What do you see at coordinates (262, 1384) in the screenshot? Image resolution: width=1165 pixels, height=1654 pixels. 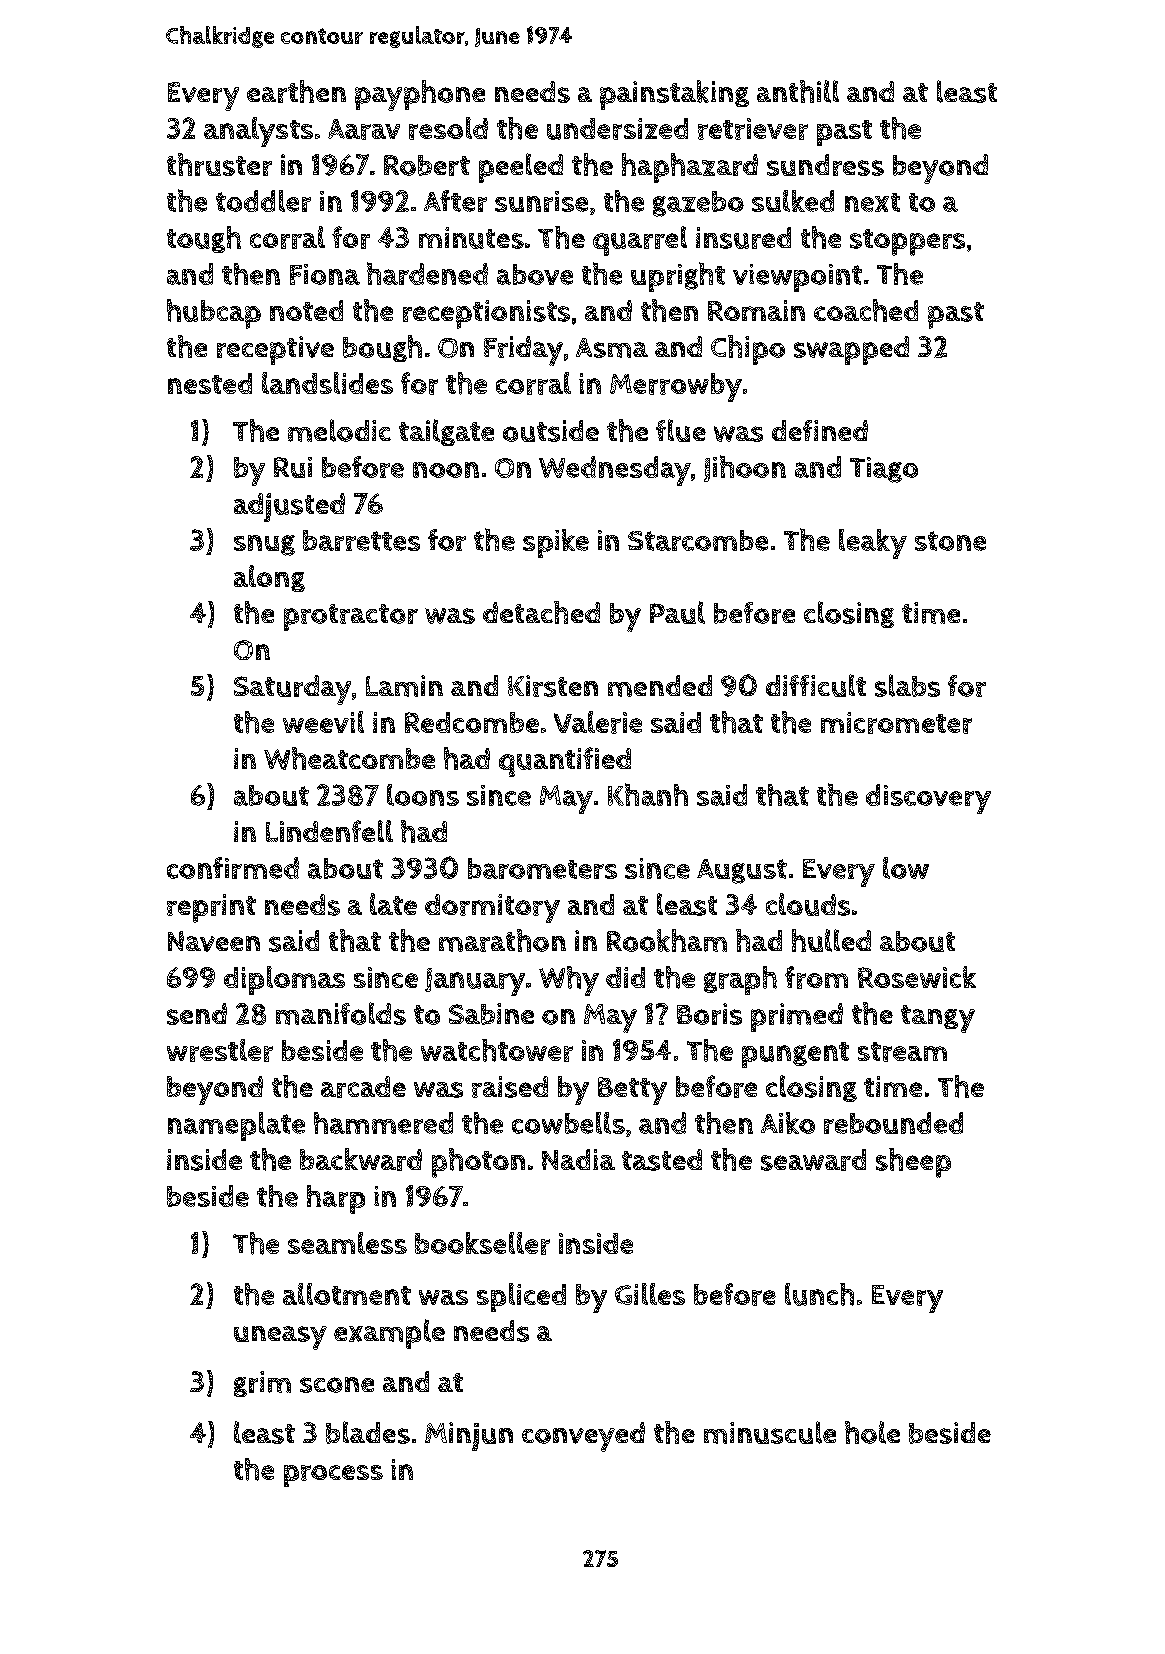 I see `grim` at bounding box center [262, 1384].
